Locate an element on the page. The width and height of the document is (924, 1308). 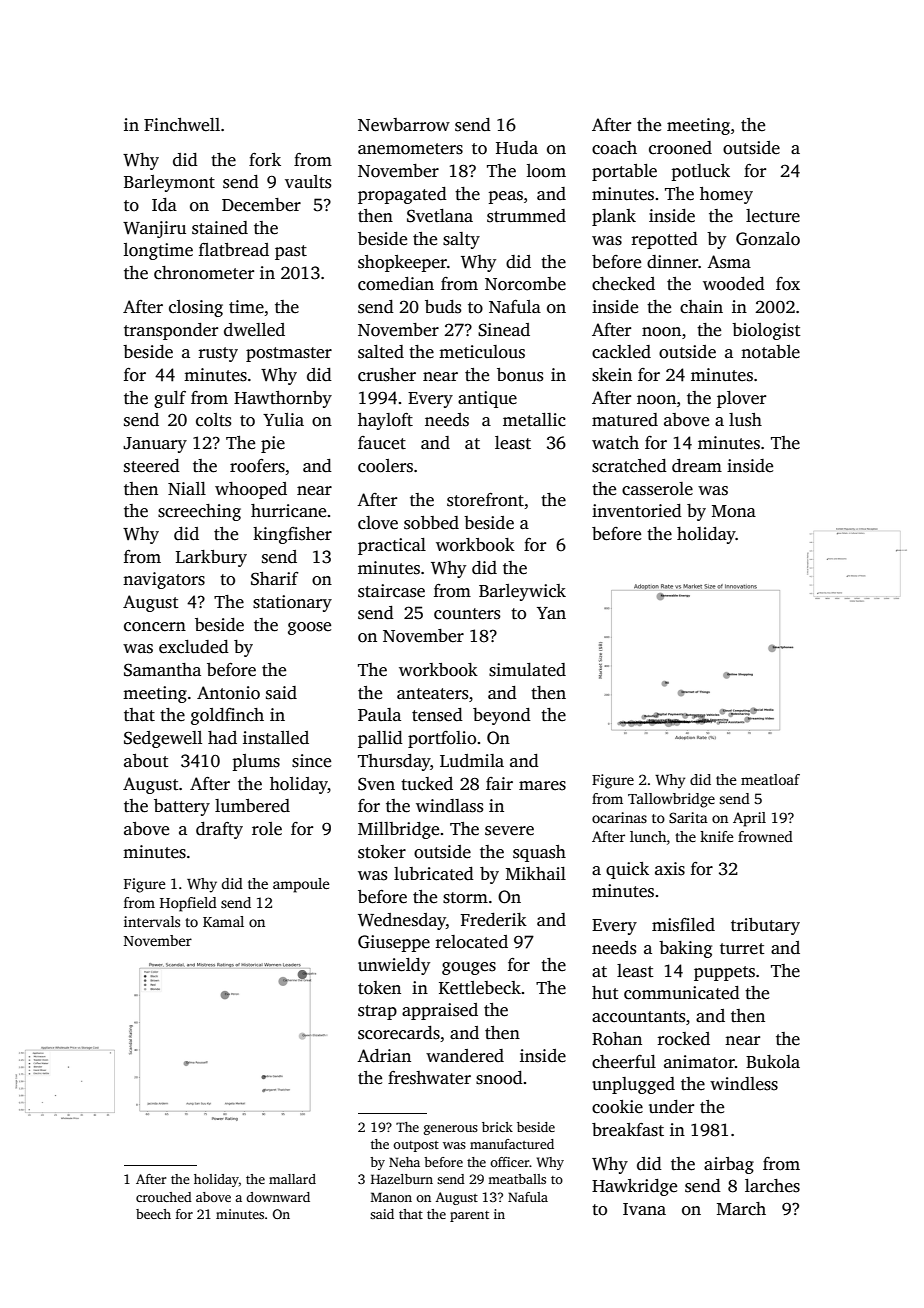
repotted is located at coordinates (665, 240).
